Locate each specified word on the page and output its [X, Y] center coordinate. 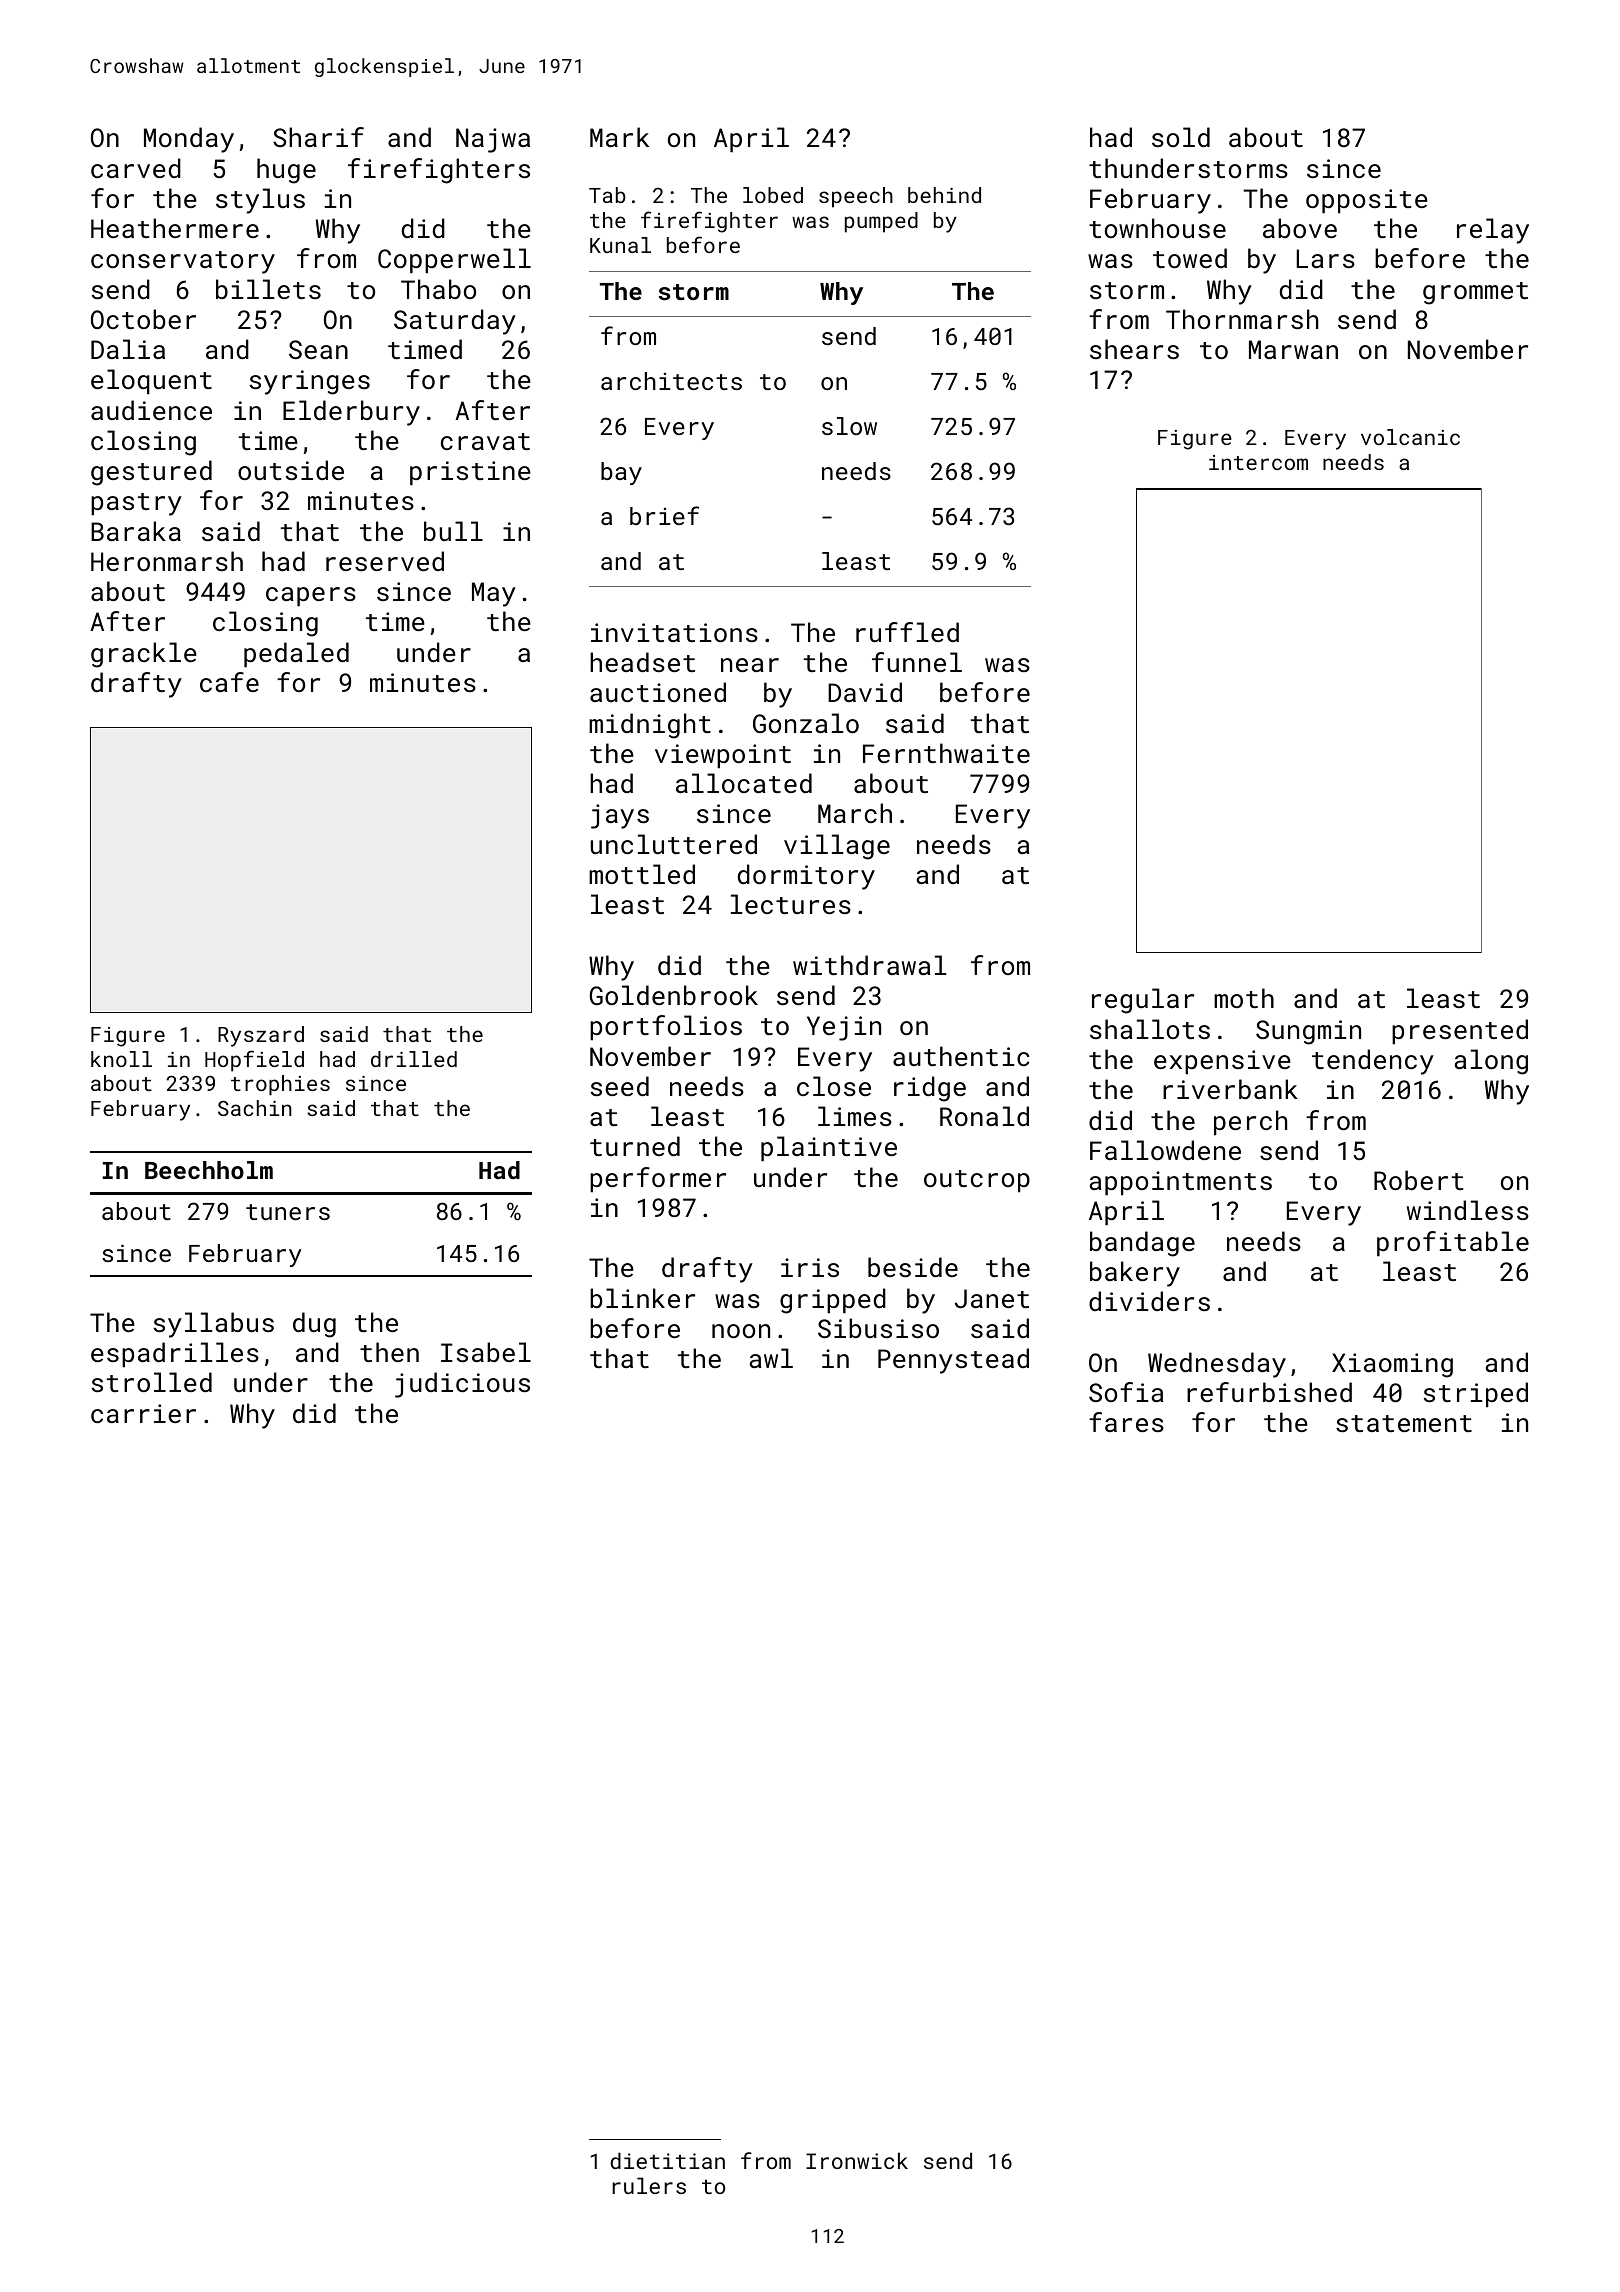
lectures [791, 904]
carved [136, 168]
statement [1404, 1423]
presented [1460, 1031]
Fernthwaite [946, 753]
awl [771, 1358]
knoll [121, 1059]
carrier [143, 1413]
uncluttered [674, 844]
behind [944, 195]
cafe [229, 682]
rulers [649, 2185]
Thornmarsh [1242, 319]
